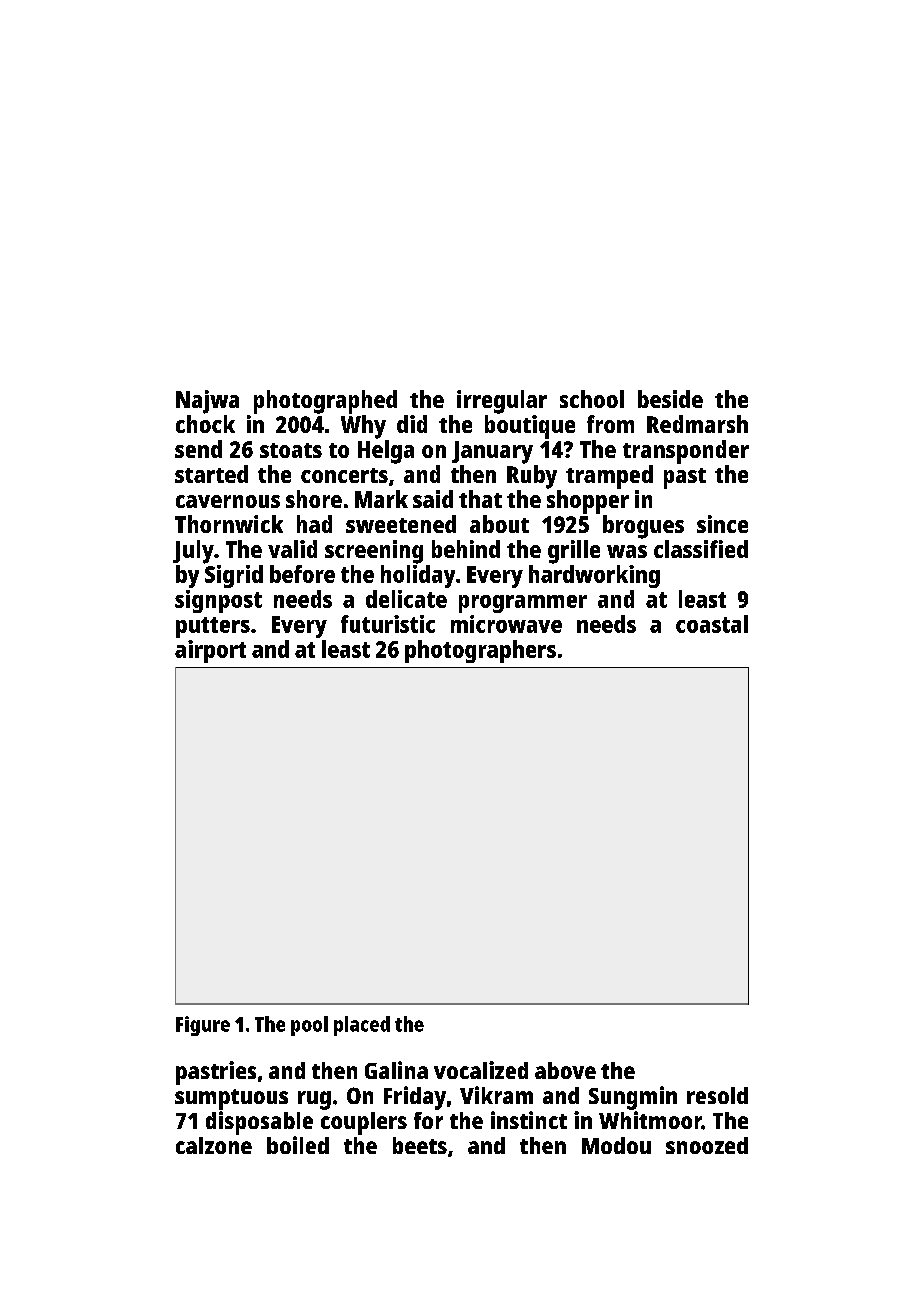 The image size is (924, 1311). What do you see at coordinates (291, 450) in the image?
I see `stoats` at bounding box center [291, 450].
